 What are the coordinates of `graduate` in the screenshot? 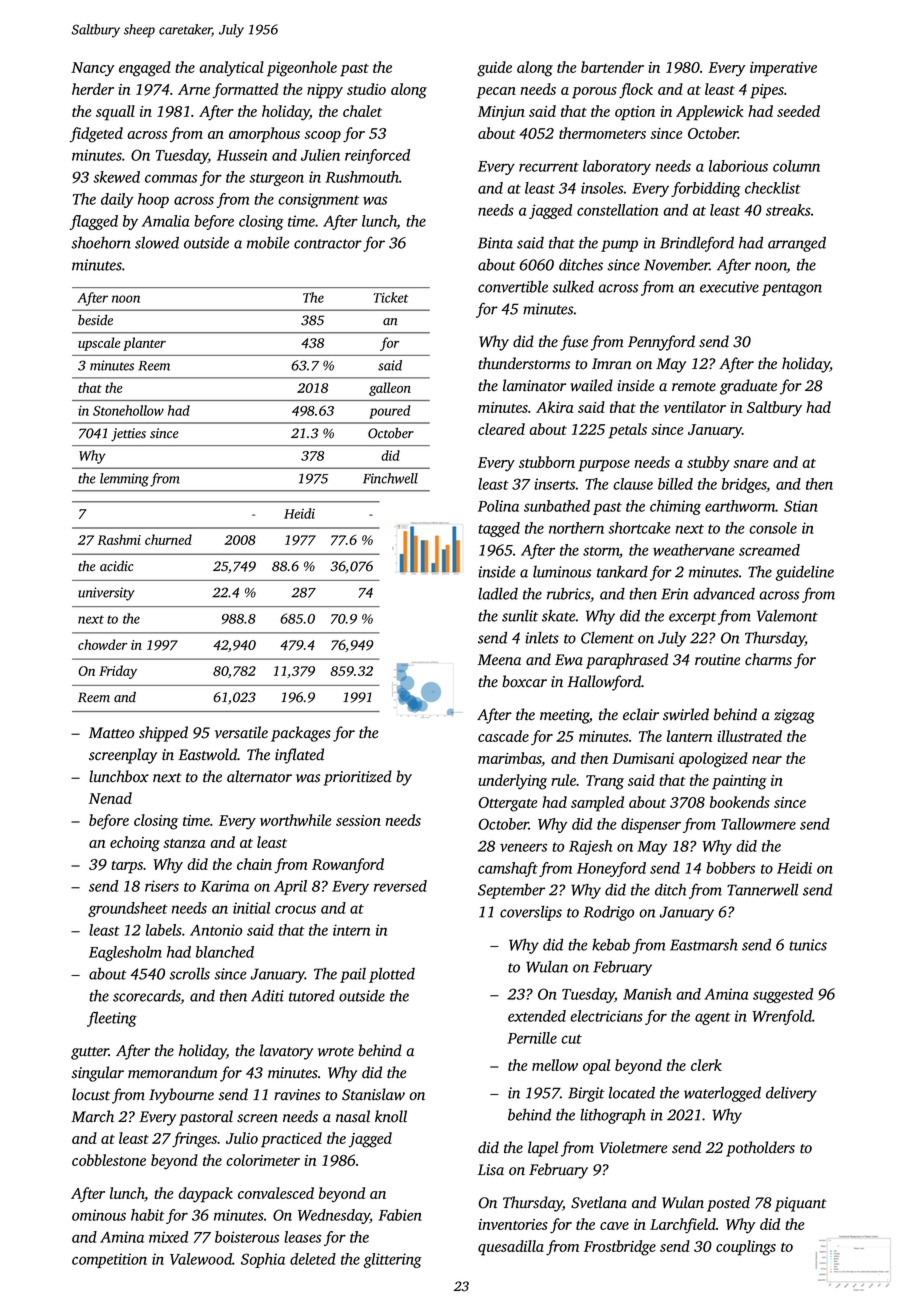 It's located at (748, 387).
